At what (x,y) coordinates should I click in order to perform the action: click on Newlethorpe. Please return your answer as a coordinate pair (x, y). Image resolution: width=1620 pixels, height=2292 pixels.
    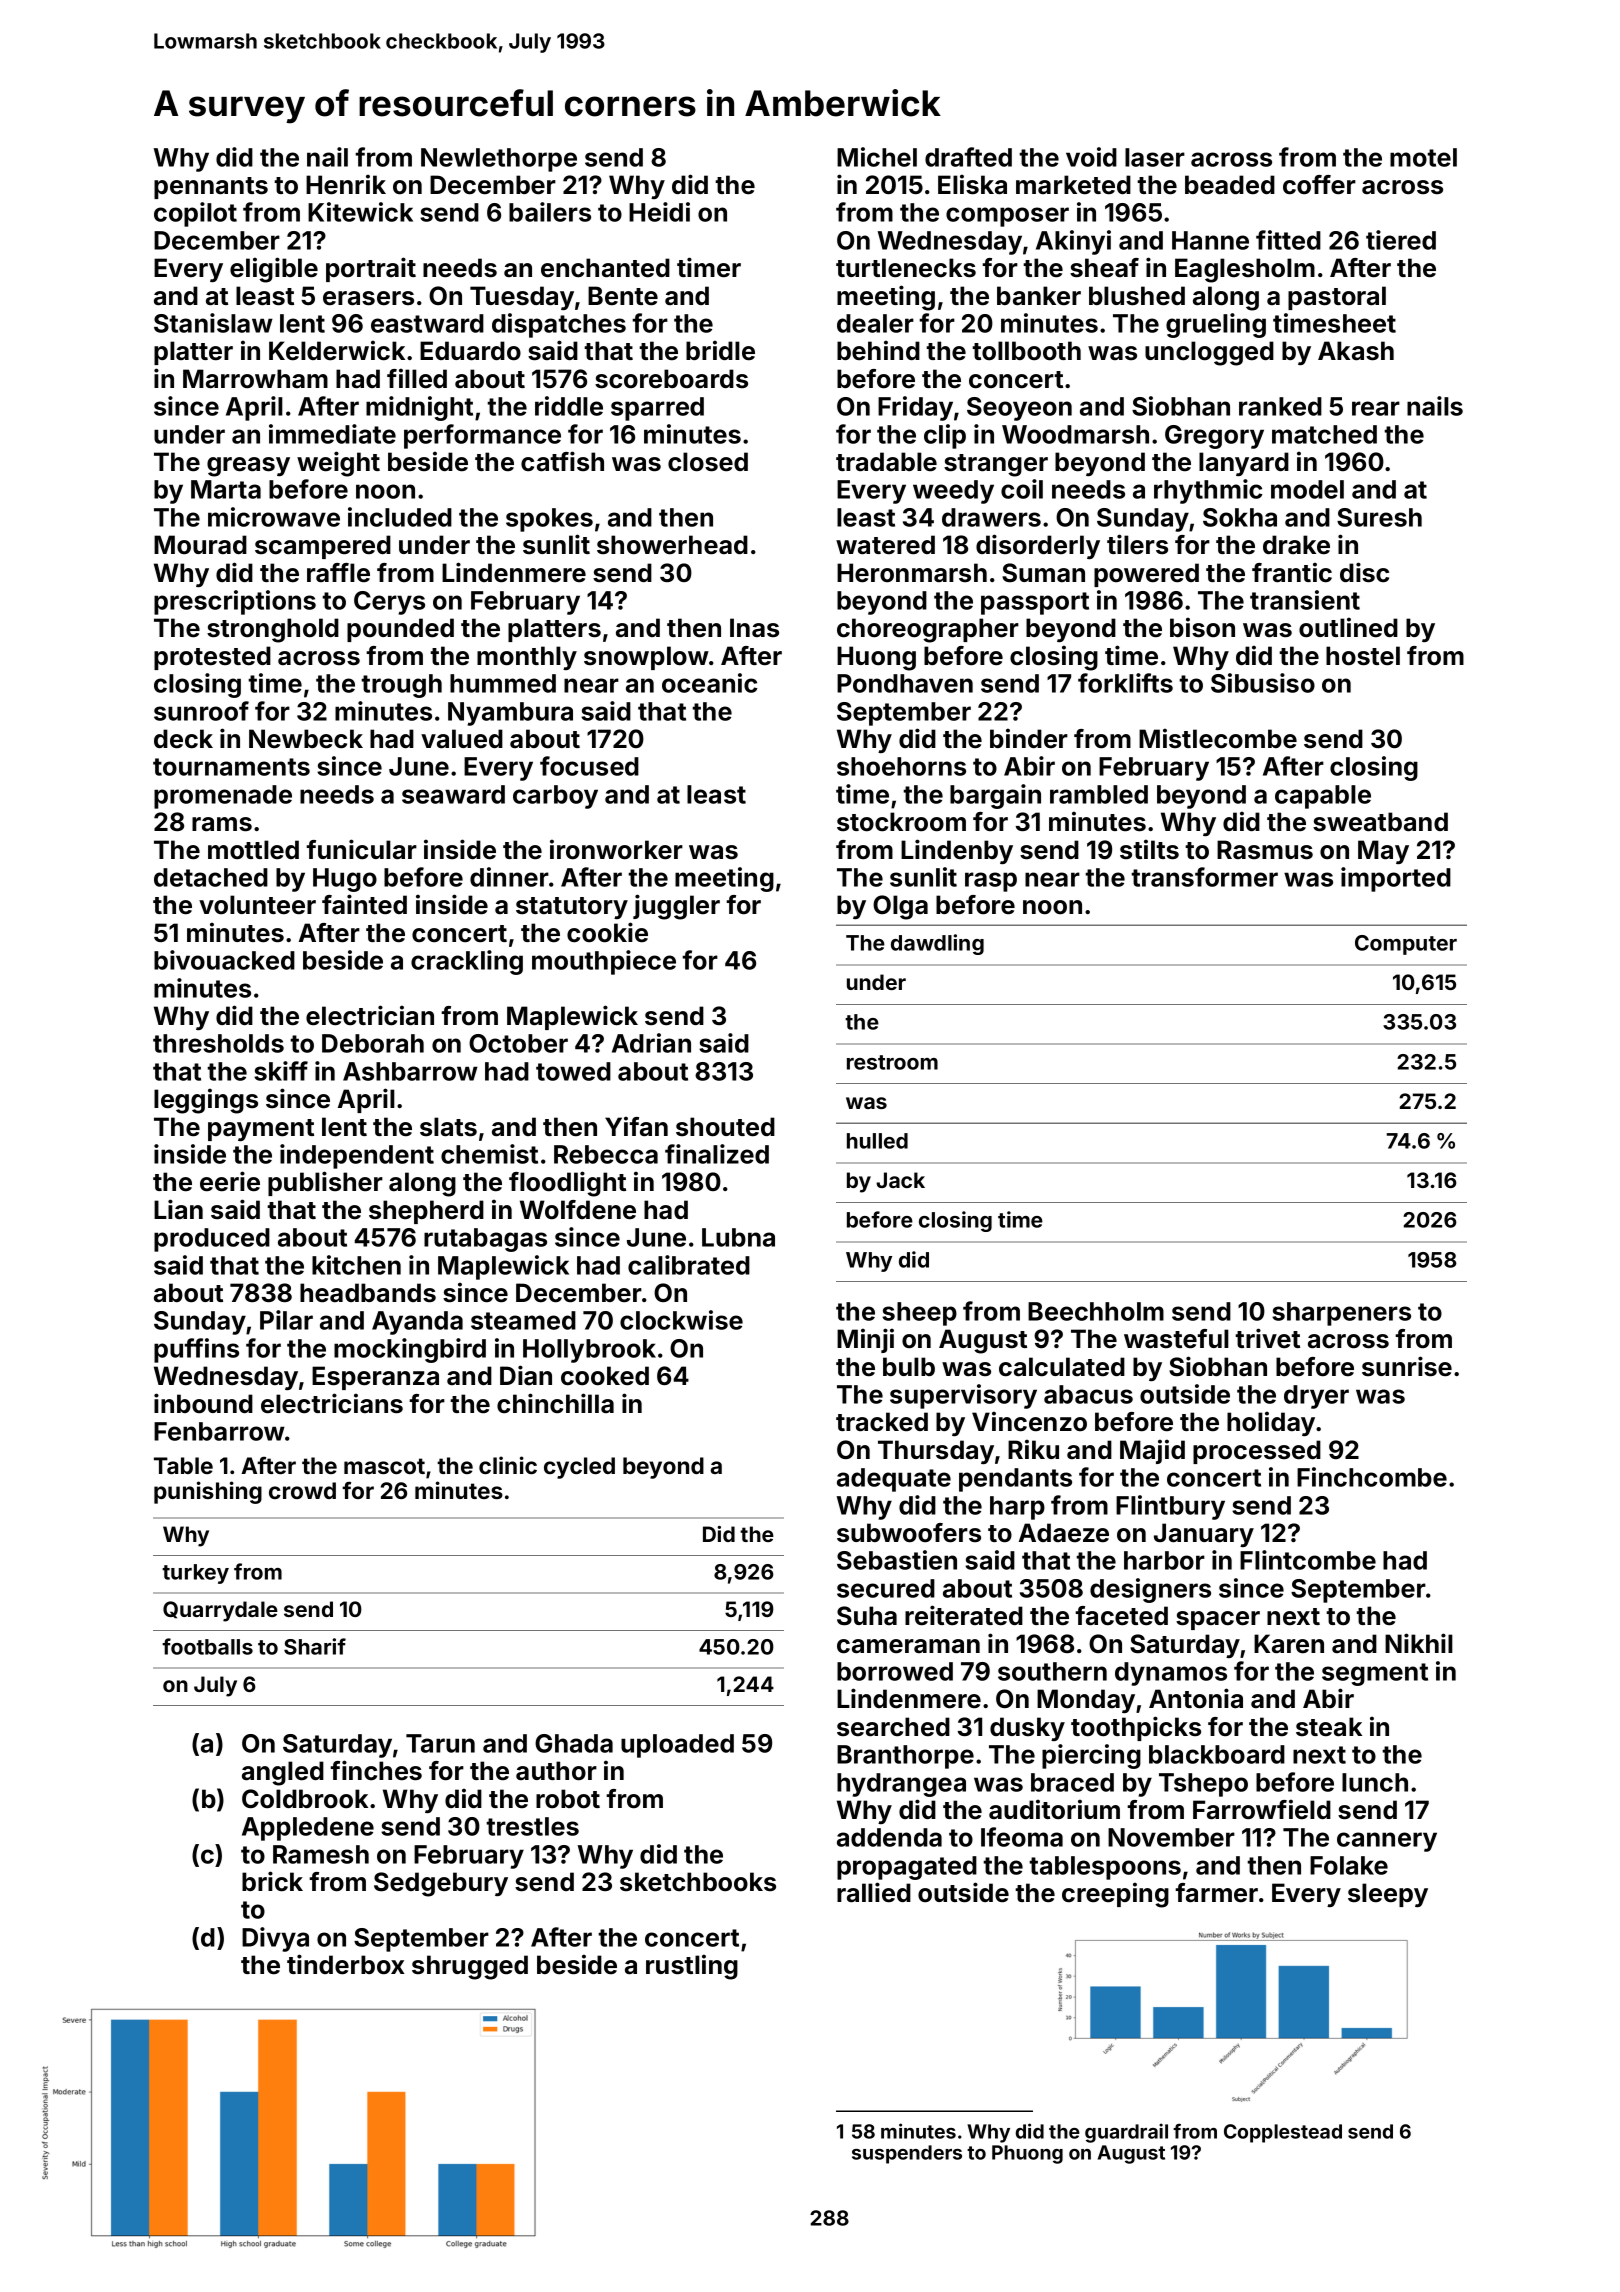
    Looking at the image, I should click on (499, 160).
